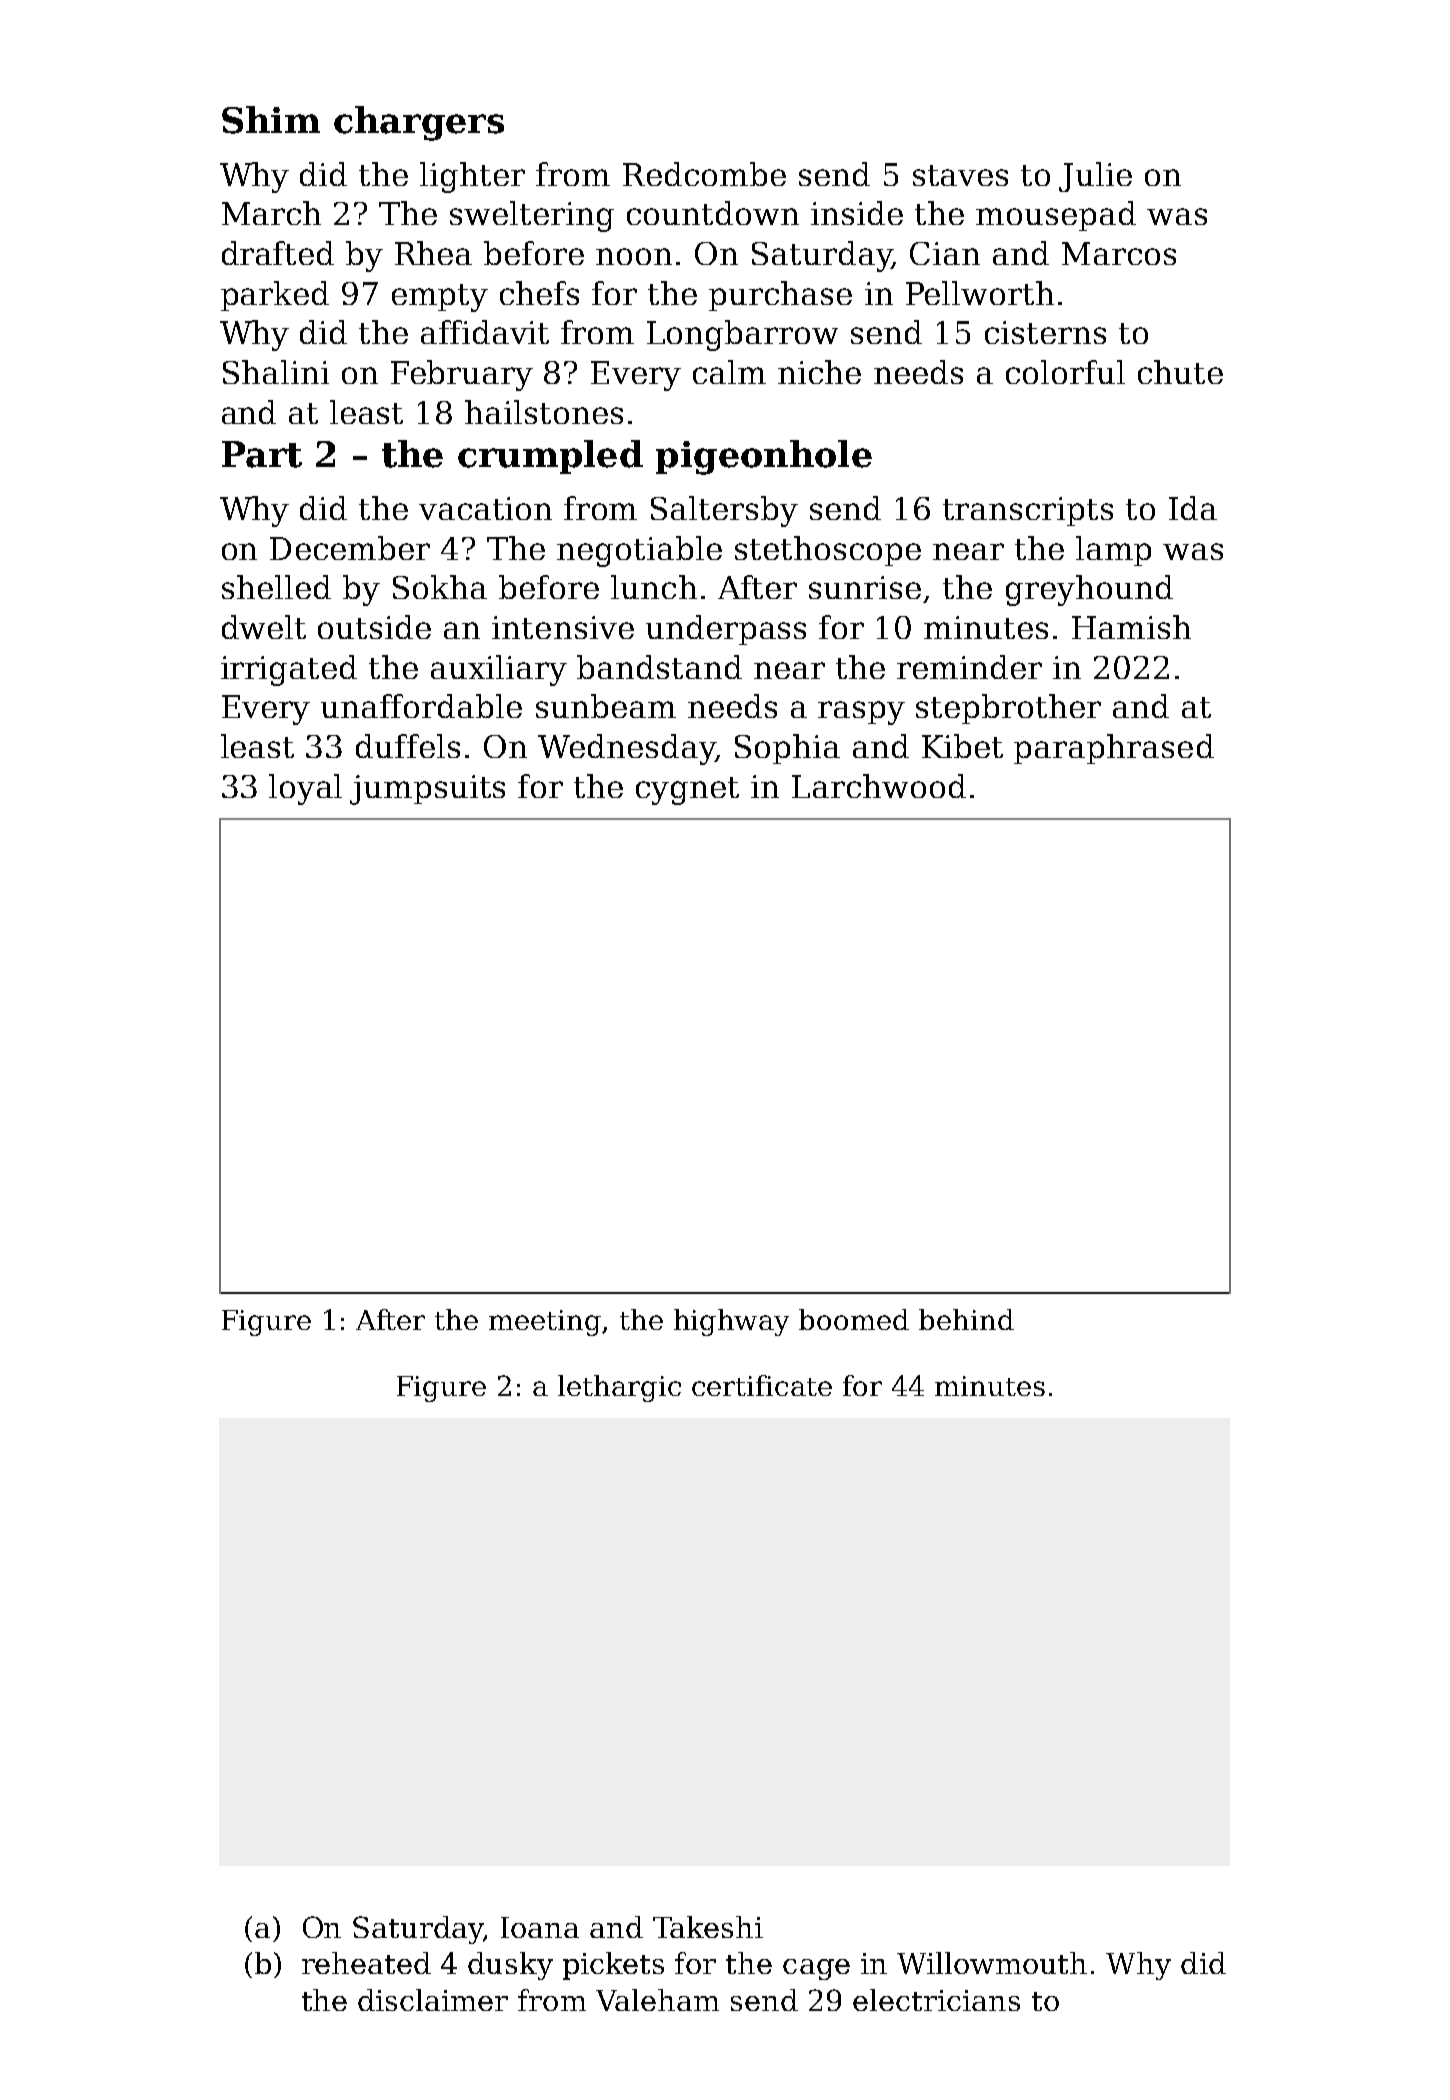 This document has width=1450, height=2100. I want to click on drafted, so click(278, 253).
